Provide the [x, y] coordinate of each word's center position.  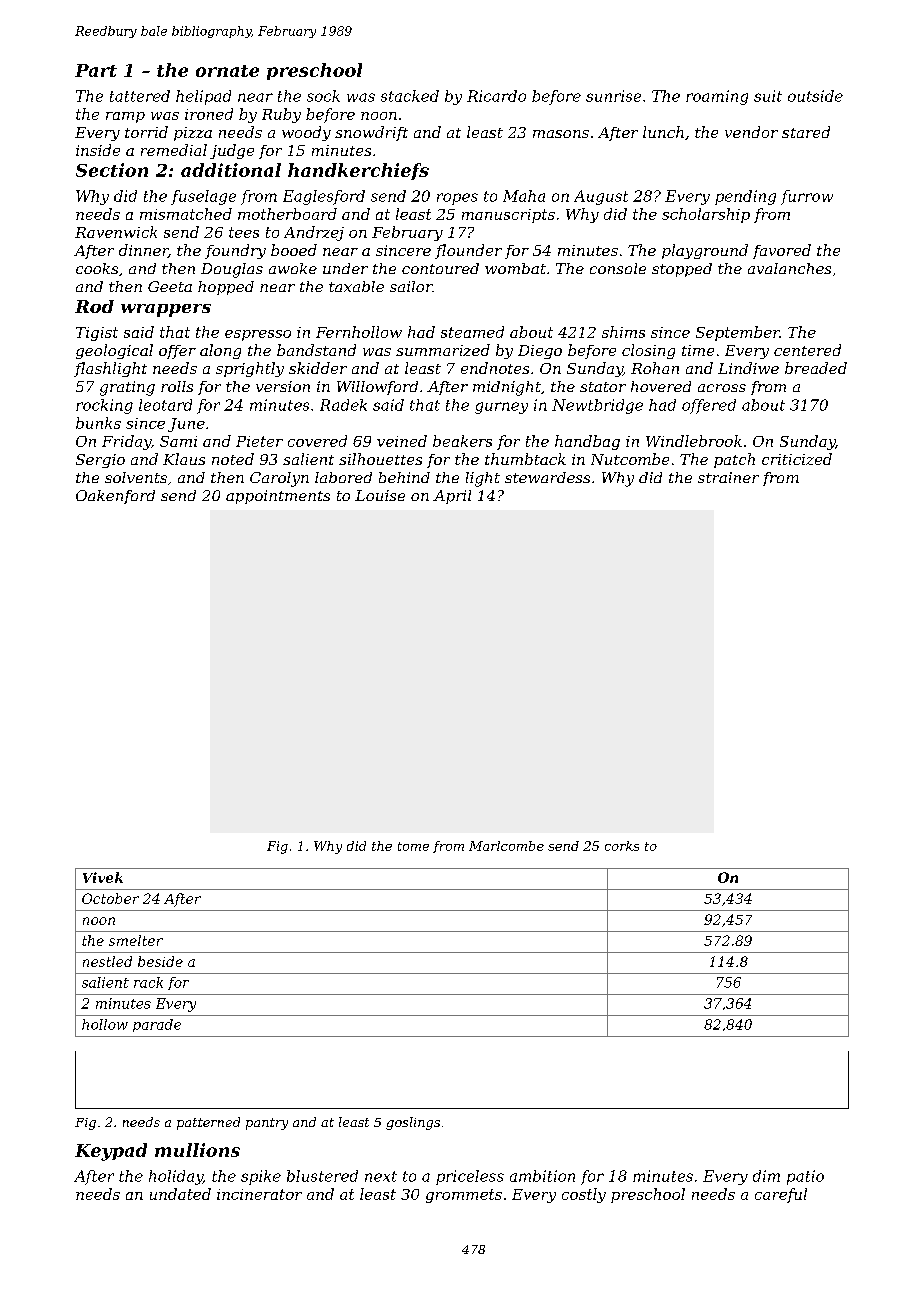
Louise [380, 495]
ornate [227, 71]
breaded [816, 368]
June [186, 425]
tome [413, 846]
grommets [464, 1196]
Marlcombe [506, 846]
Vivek [103, 877]
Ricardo [496, 96]
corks [622, 846]
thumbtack [525, 459]
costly [584, 1195]
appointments [278, 497]
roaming [717, 97]
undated [180, 1194]
